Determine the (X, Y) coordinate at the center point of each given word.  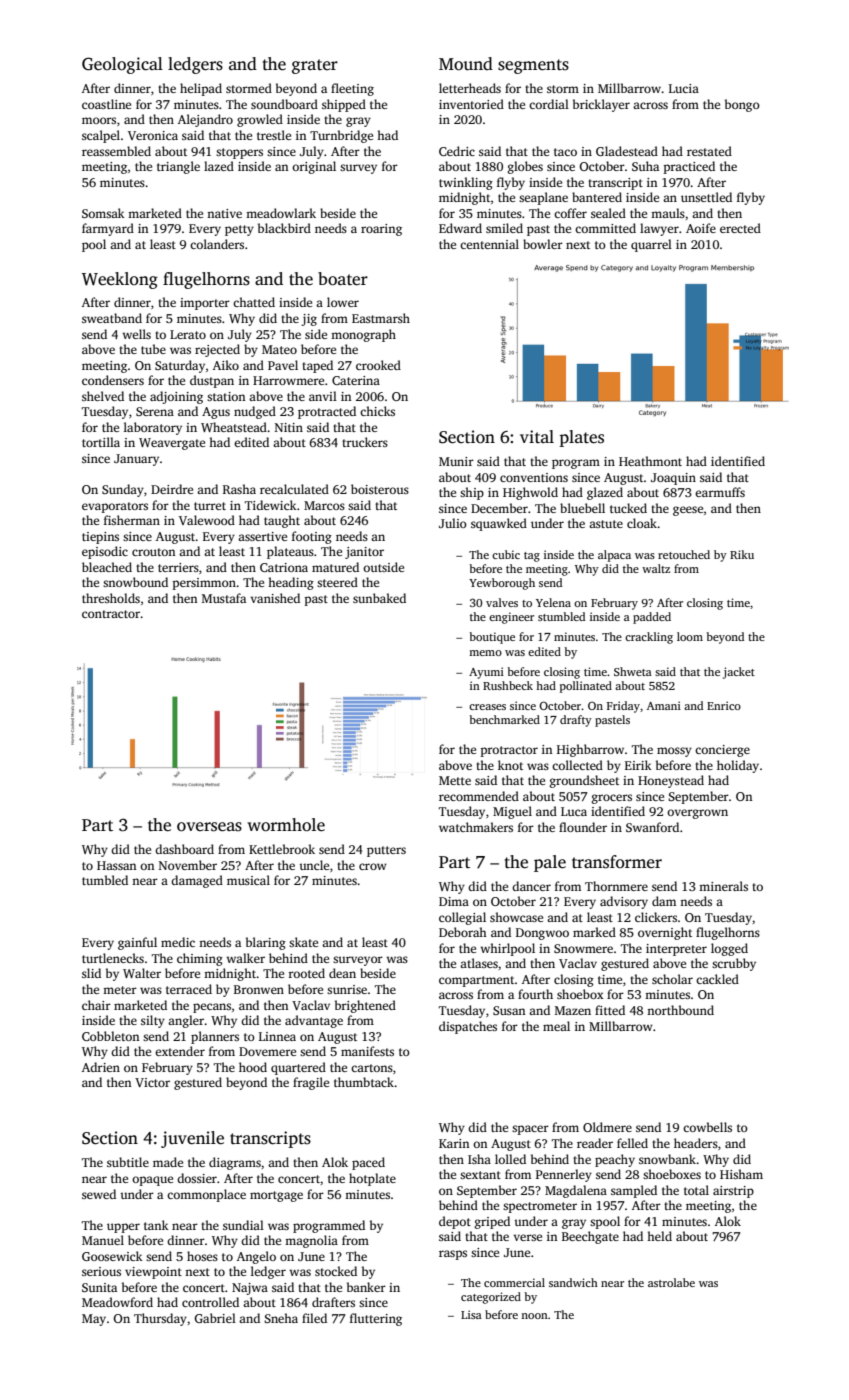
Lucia (684, 88)
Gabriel (215, 1318)
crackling (649, 638)
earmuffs (720, 492)
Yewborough (502, 584)
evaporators (115, 507)
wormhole (286, 825)
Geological (122, 65)
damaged (197, 881)
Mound (466, 64)
